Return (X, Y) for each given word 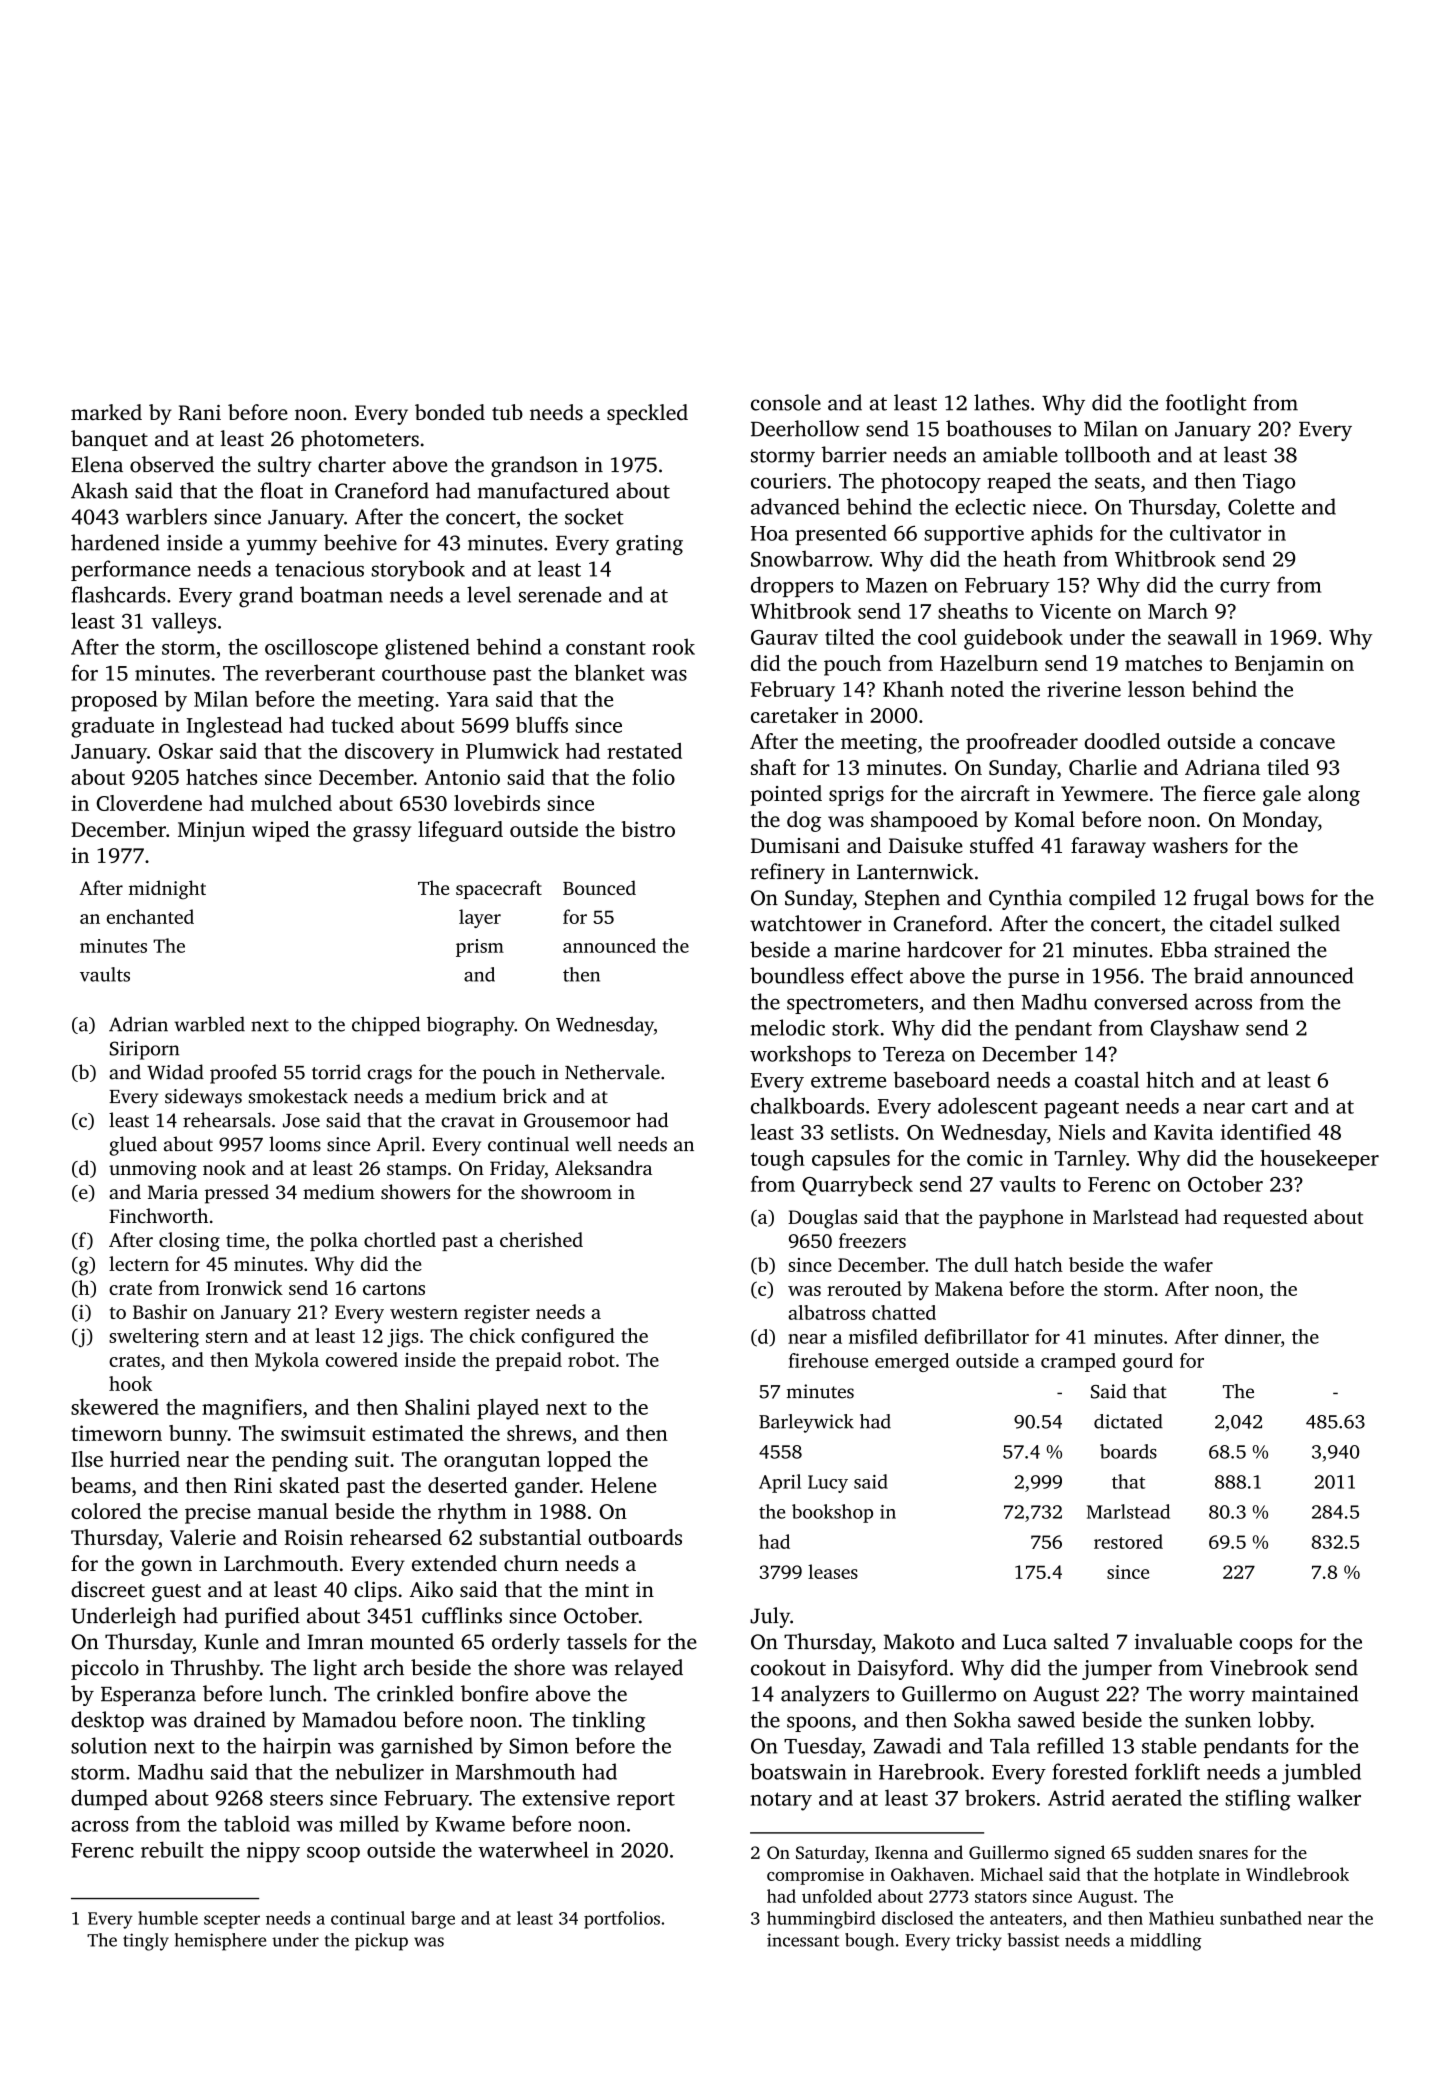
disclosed (917, 1918)
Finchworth (158, 1215)
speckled (647, 414)
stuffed (1002, 845)
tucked (362, 725)
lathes (1001, 402)
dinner (1253, 1336)
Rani (199, 413)
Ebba (1184, 949)
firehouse (828, 1360)
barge (433, 1920)
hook (130, 1383)
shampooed (924, 821)
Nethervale (612, 1072)
